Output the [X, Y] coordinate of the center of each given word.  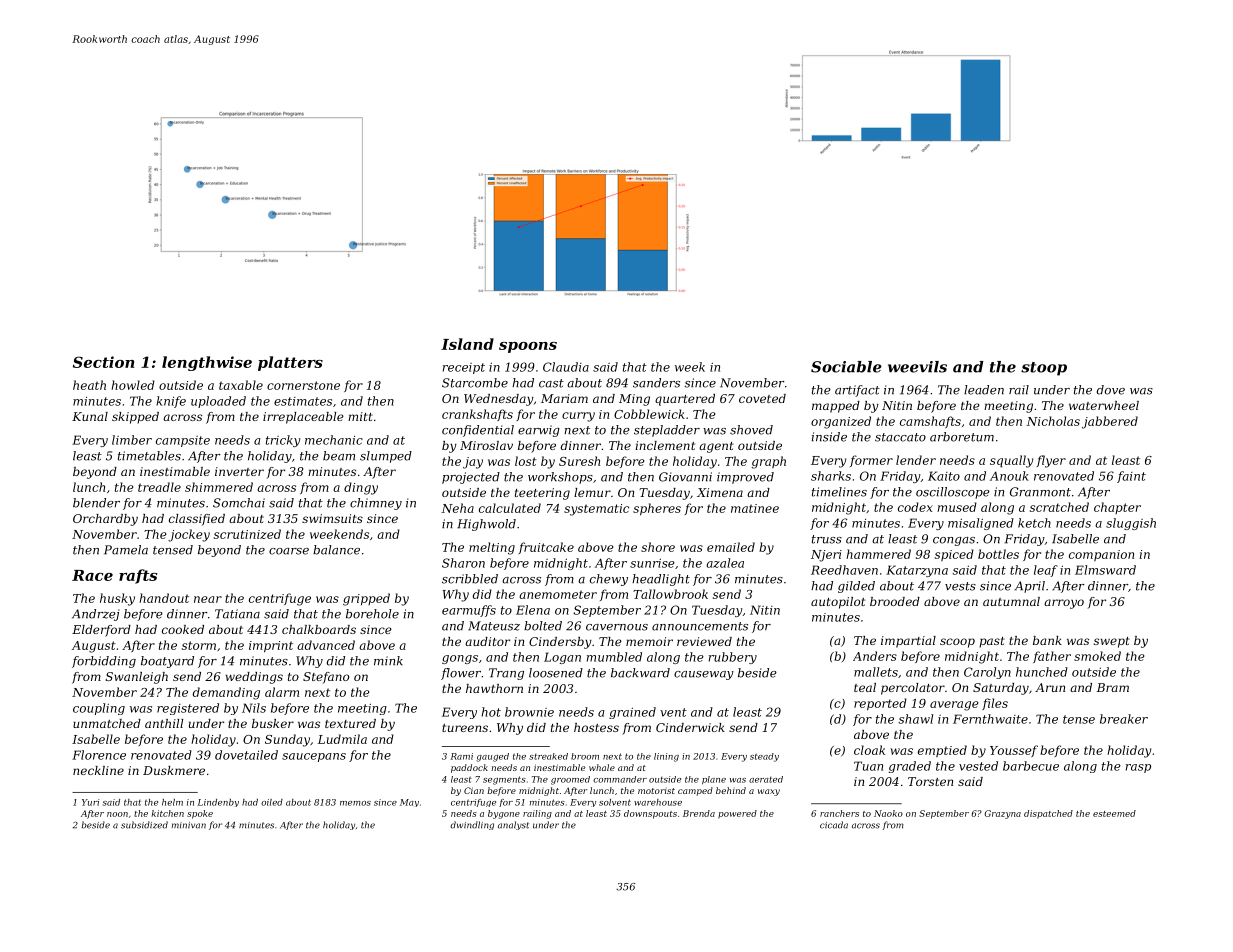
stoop [1044, 369]
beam [339, 456]
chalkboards [319, 629]
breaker [1124, 719]
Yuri [90, 802]
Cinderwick [690, 727]
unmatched [107, 723]
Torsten [930, 781]
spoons [528, 347]
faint [1131, 477]
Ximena [720, 492]
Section [104, 362]
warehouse [658, 802]
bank [1047, 640]
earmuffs [469, 611]
